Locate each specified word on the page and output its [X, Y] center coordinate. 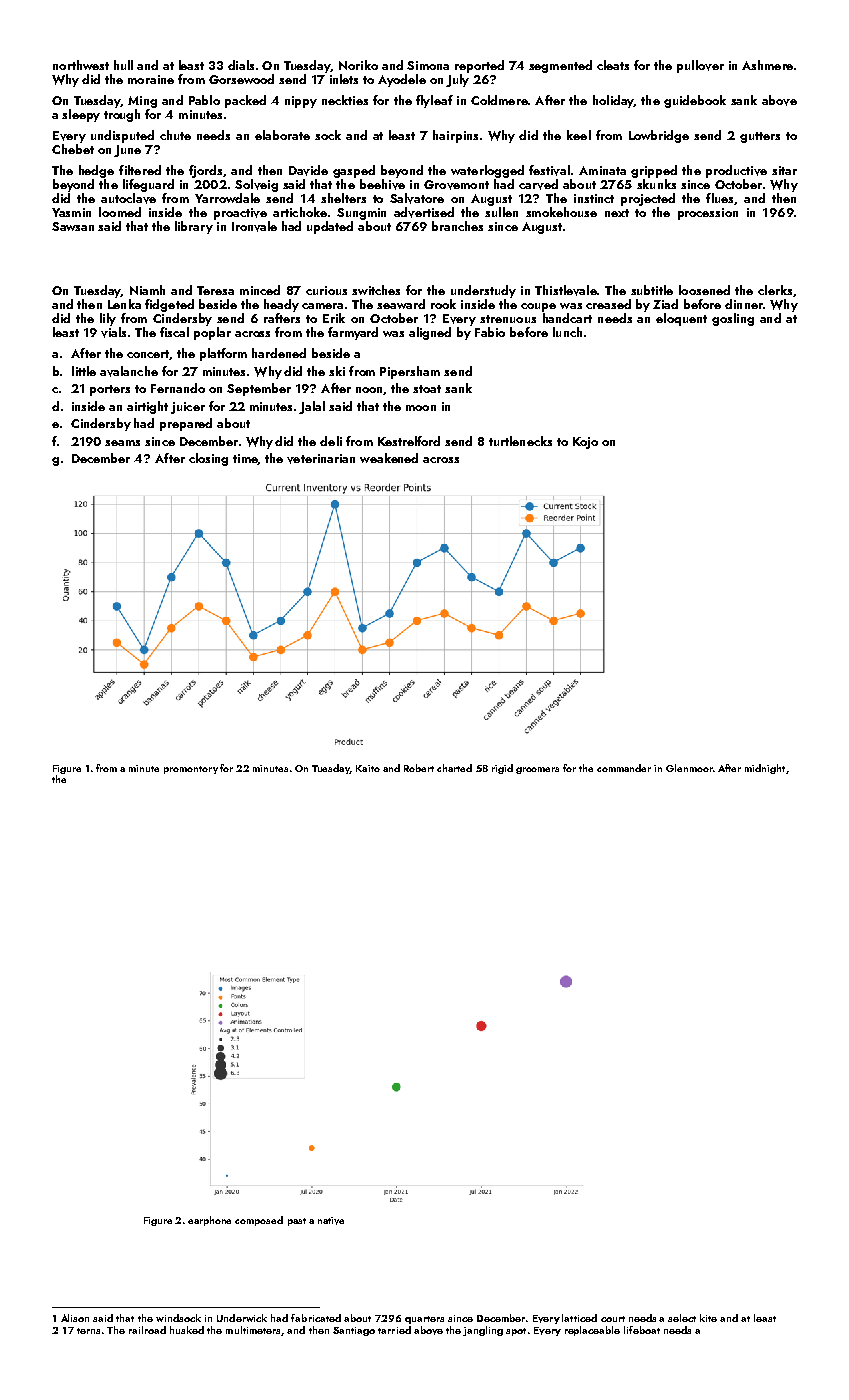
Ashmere [767, 65]
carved [538, 184]
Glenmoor [689, 768]
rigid [502, 769]
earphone [209, 1221]
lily [108, 319]
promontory [191, 770]
